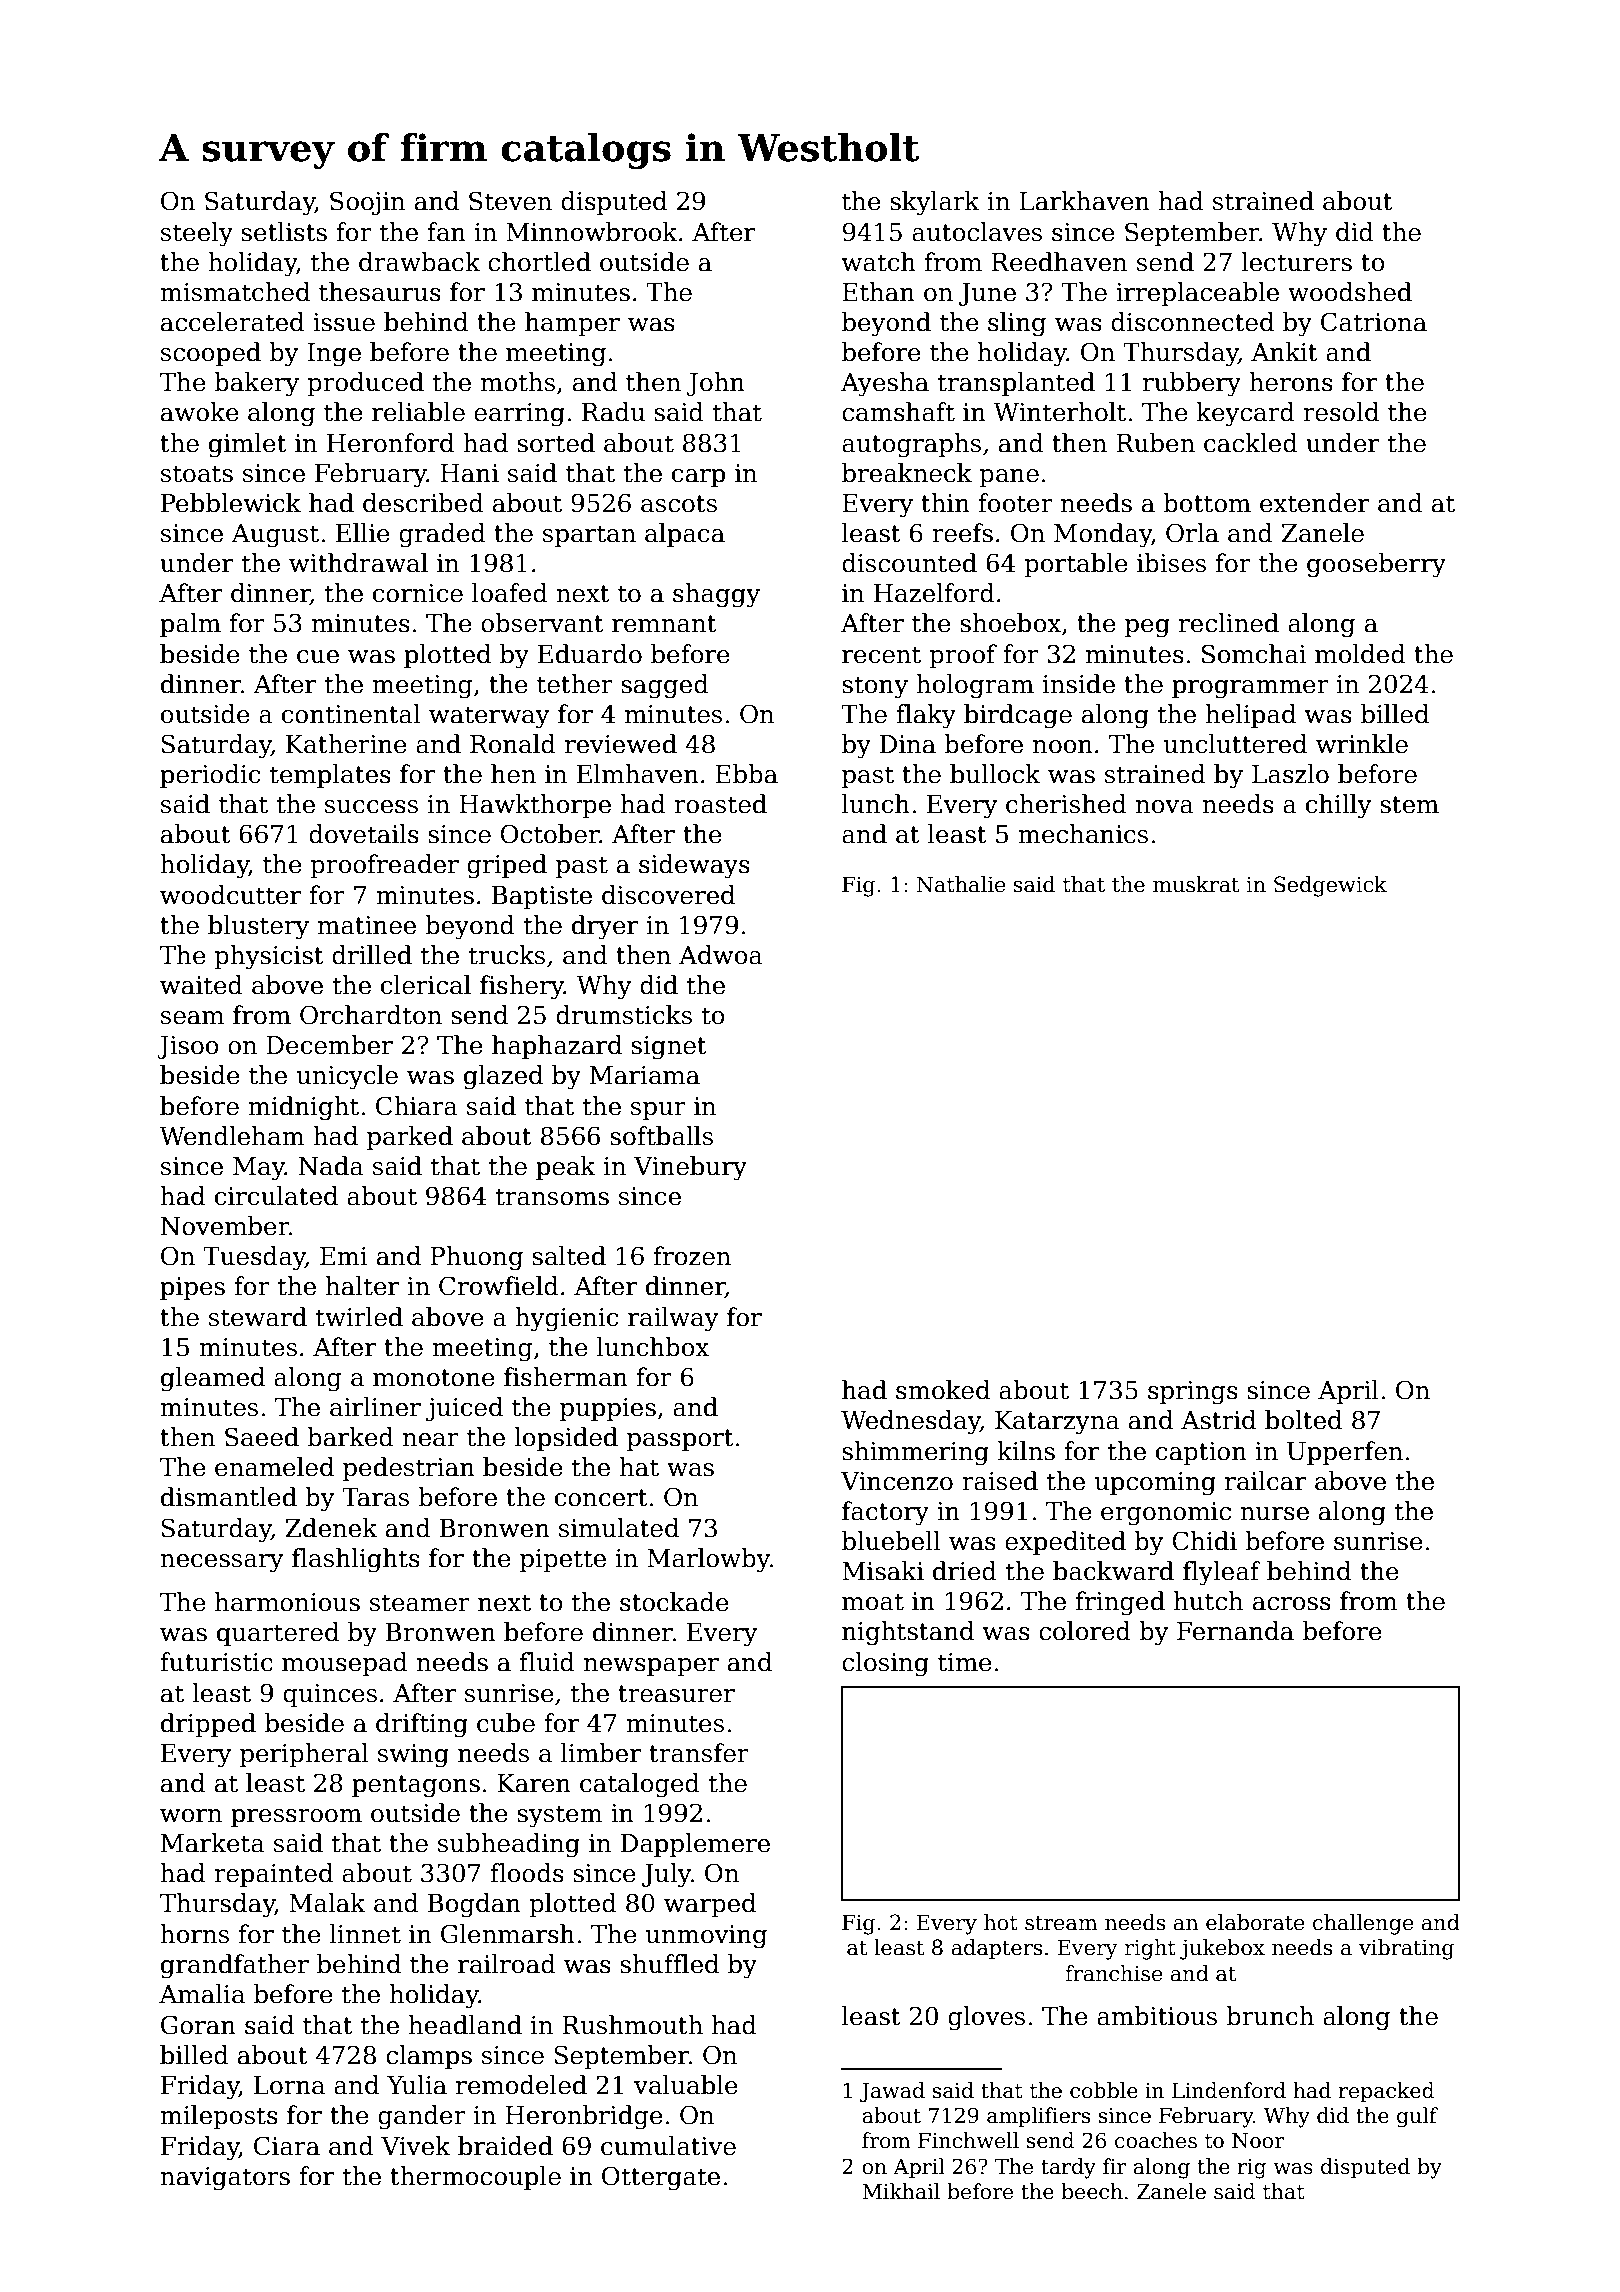 The image size is (1620, 2292). What do you see at coordinates (509, 1845) in the screenshot?
I see `subheading` at bounding box center [509, 1845].
